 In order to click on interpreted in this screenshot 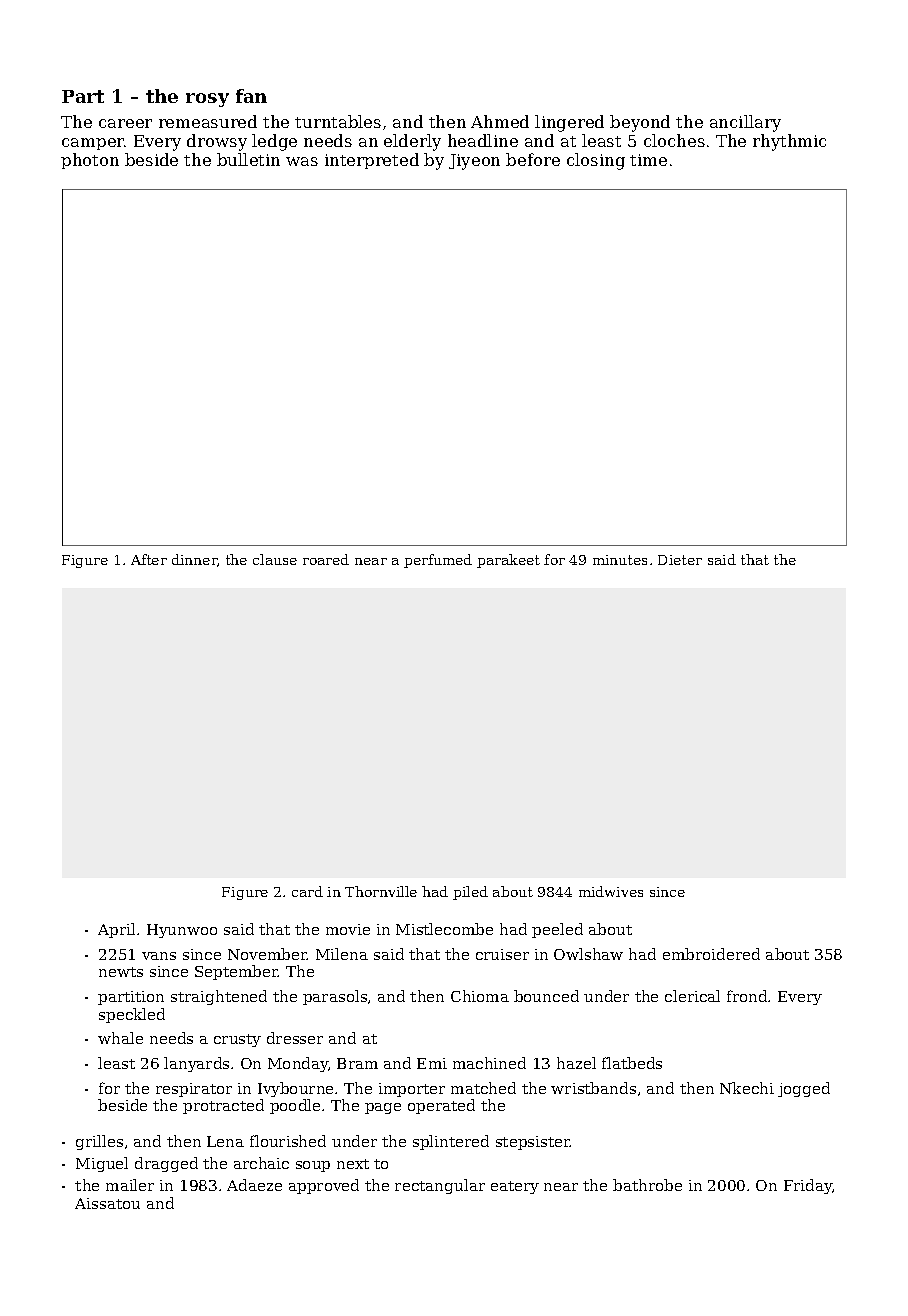, I will do `click(372, 161)`.
